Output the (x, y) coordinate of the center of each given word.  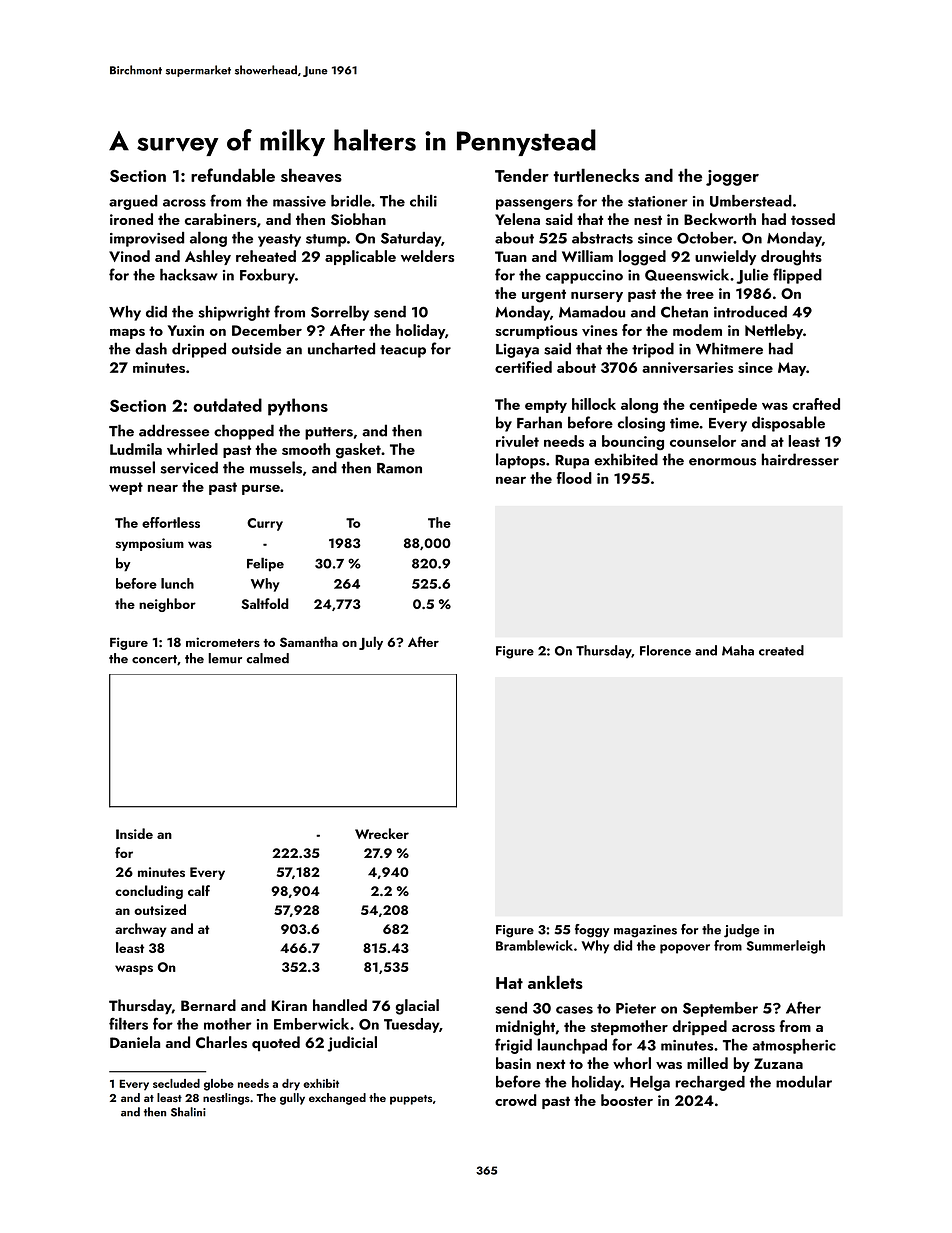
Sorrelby (340, 313)
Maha (738, 650)
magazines (645, 931)
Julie (753, 276)
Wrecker (382, 833)
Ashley (208, 257)
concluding (149, 892)
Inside (134, 833)
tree (700, 294)
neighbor (167, 605)
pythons (298, 407)
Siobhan (358, 219)
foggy (592, 931)
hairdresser (800, 459)
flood (574, 478)
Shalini (188, 1112)
